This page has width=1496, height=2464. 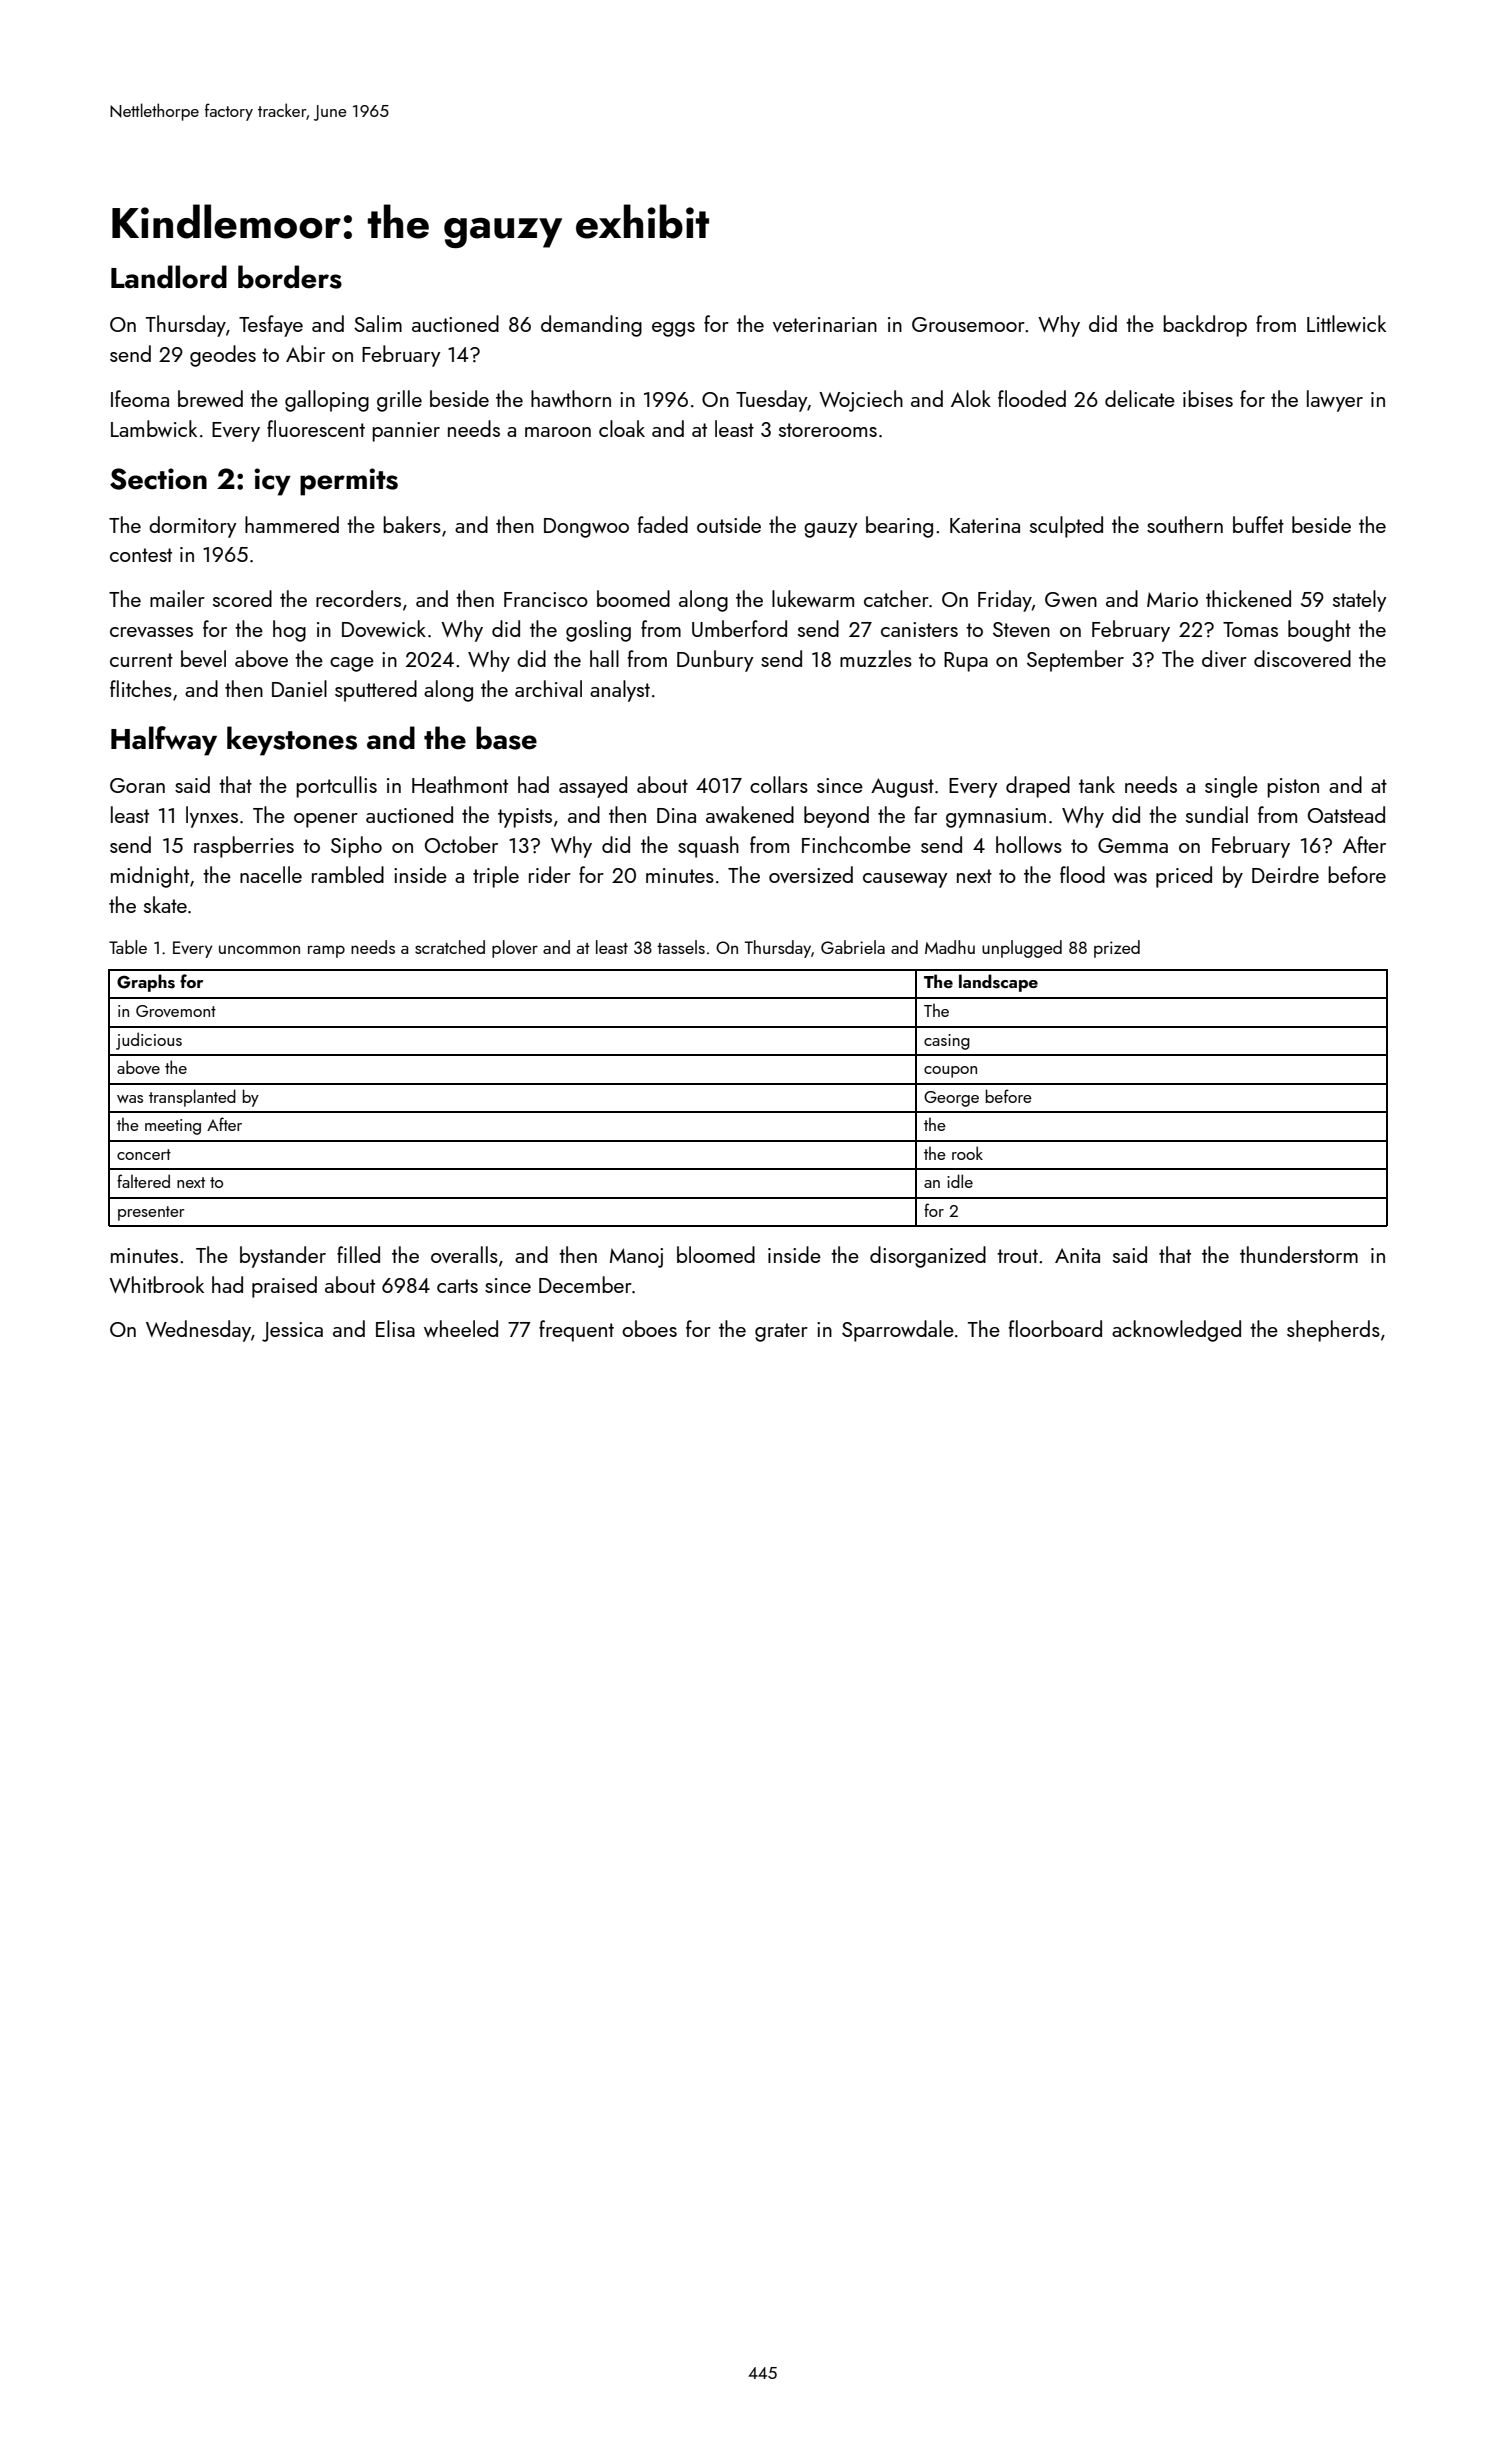 I want to click on George, so click(x=951, y=1099).
